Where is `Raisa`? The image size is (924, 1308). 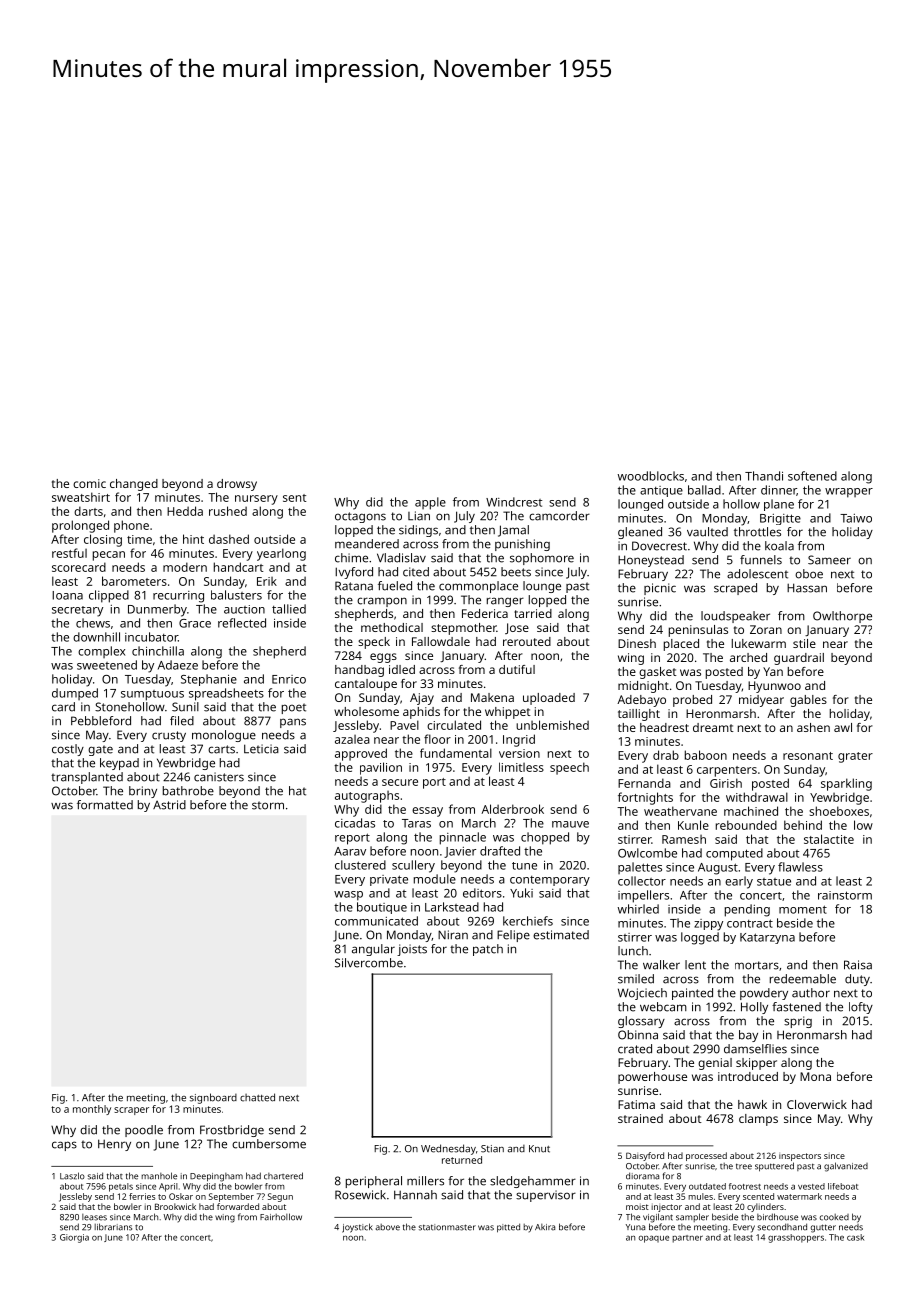
Raisa is located at coordinates (858, 965).
